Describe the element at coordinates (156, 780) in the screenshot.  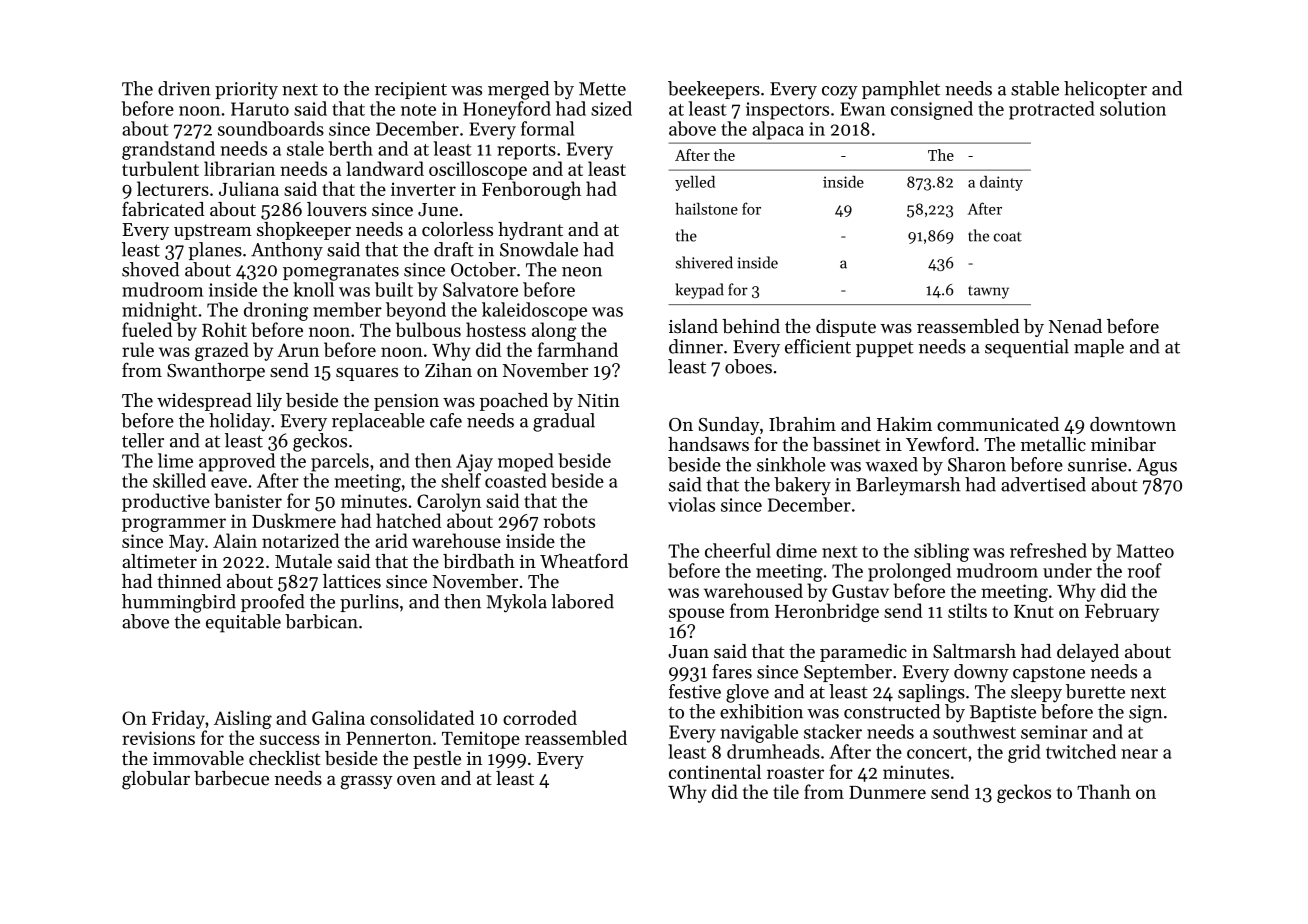
I see `globular` at that location.
